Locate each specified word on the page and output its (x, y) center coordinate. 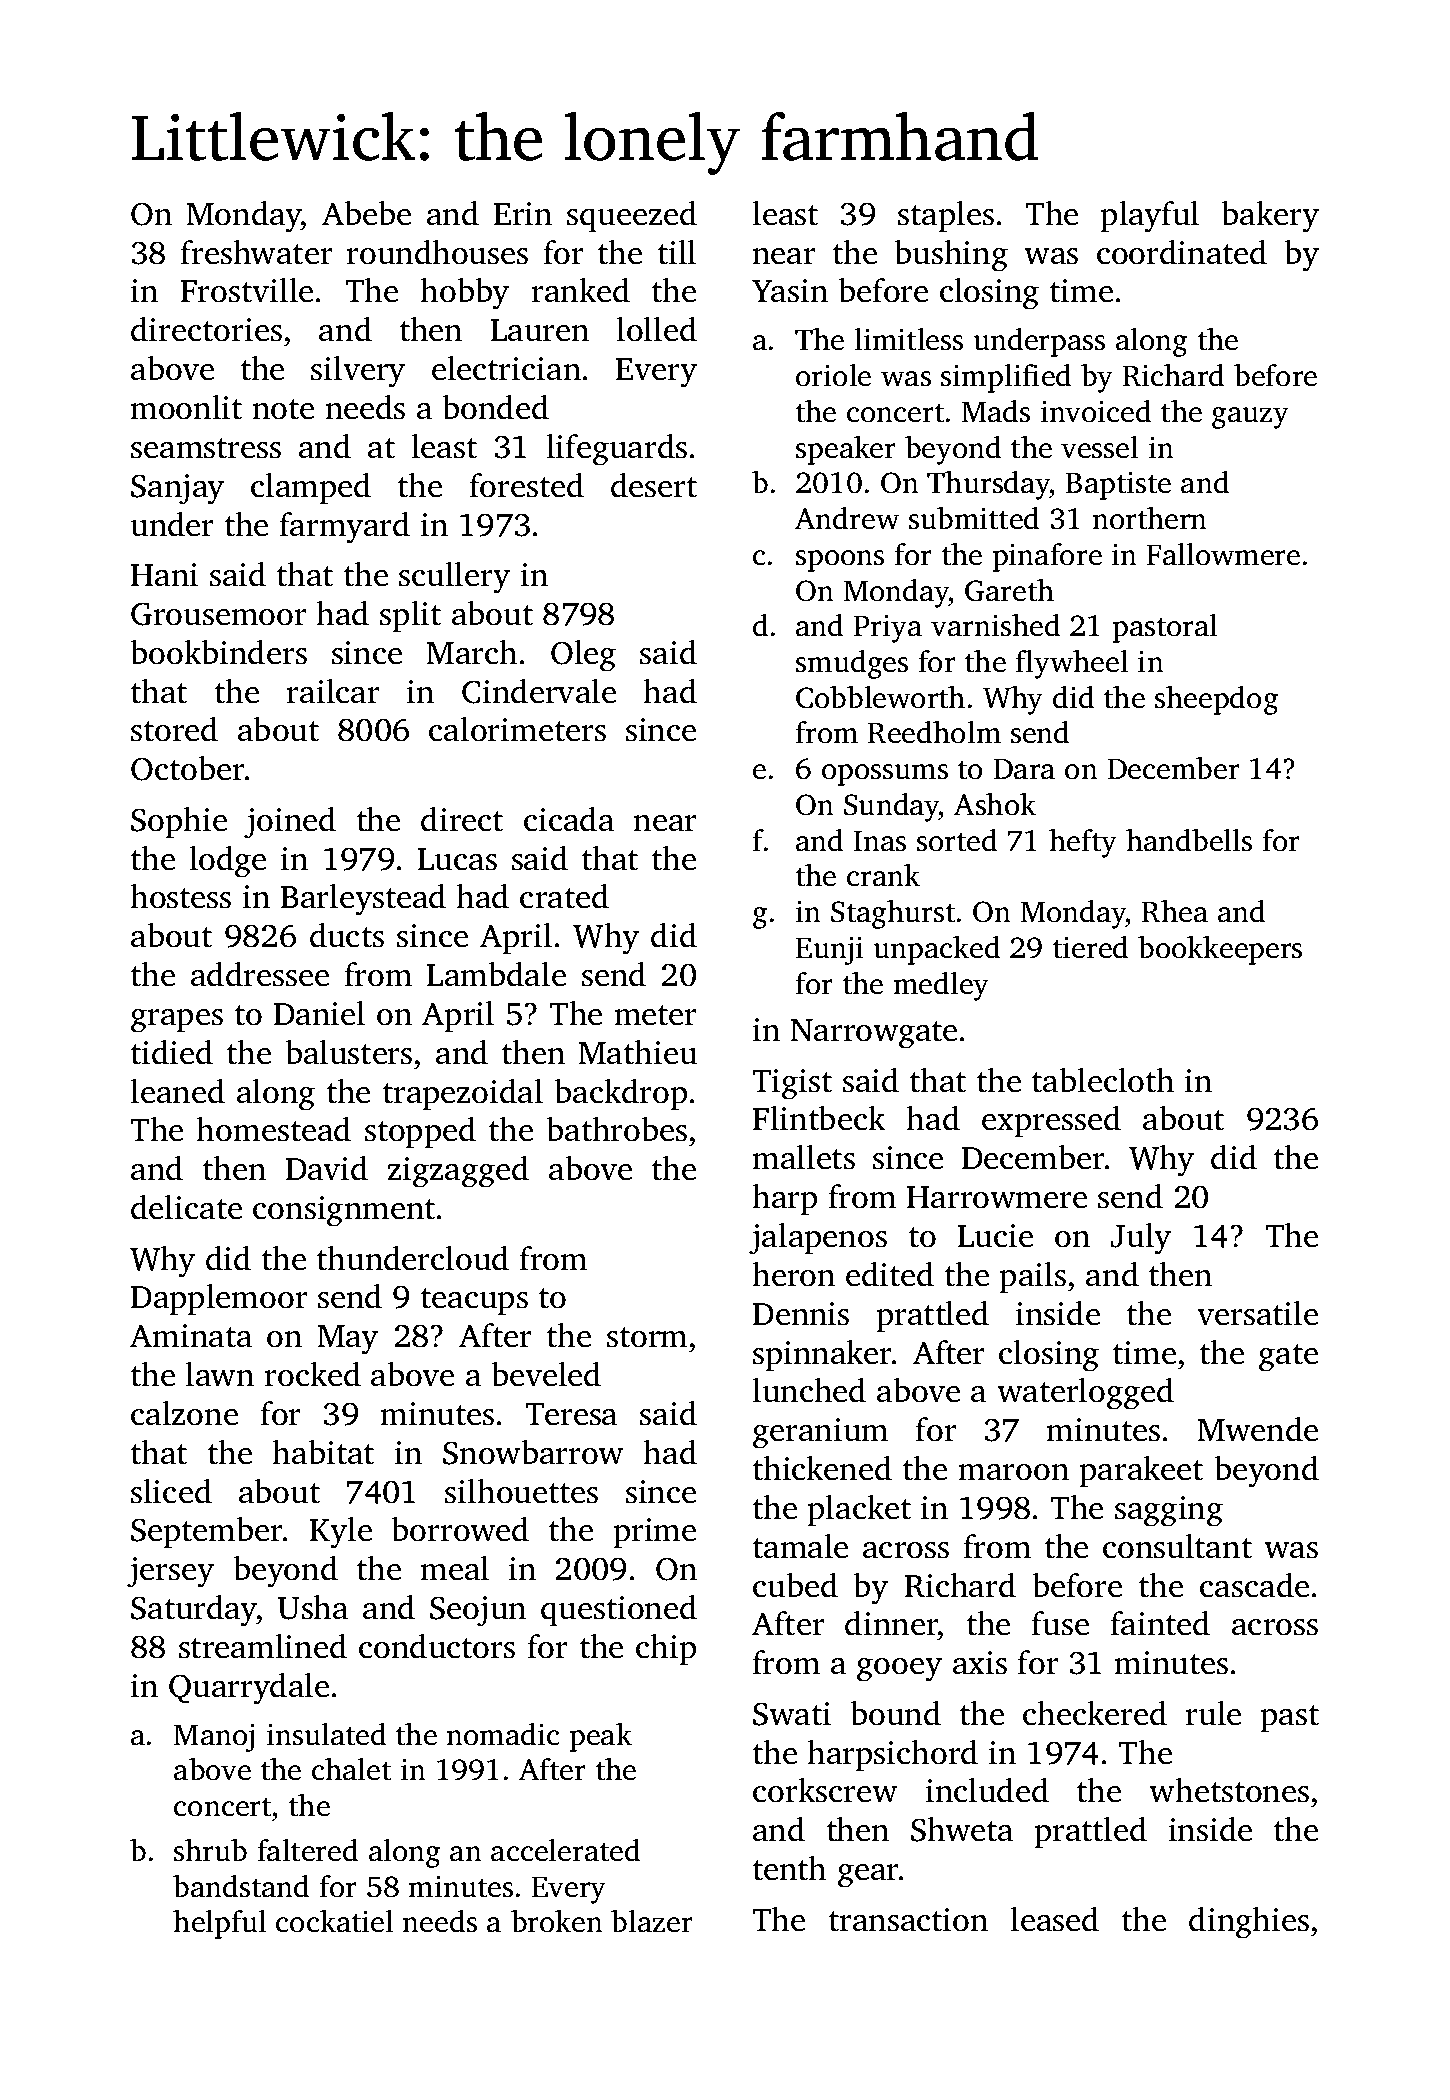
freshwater (257, 252)
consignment (344, 1211)
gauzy (1250, 418)
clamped (311, 488)
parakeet (1141, 1471)
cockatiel (334, 1921)
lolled (657, 329)
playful (1149, 217)
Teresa (571, 1414)
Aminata (191, 1336)
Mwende (1258, 1429)
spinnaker (823, 1355)
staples (946, 216)
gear (868, 1876)
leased (1055, 1919)
